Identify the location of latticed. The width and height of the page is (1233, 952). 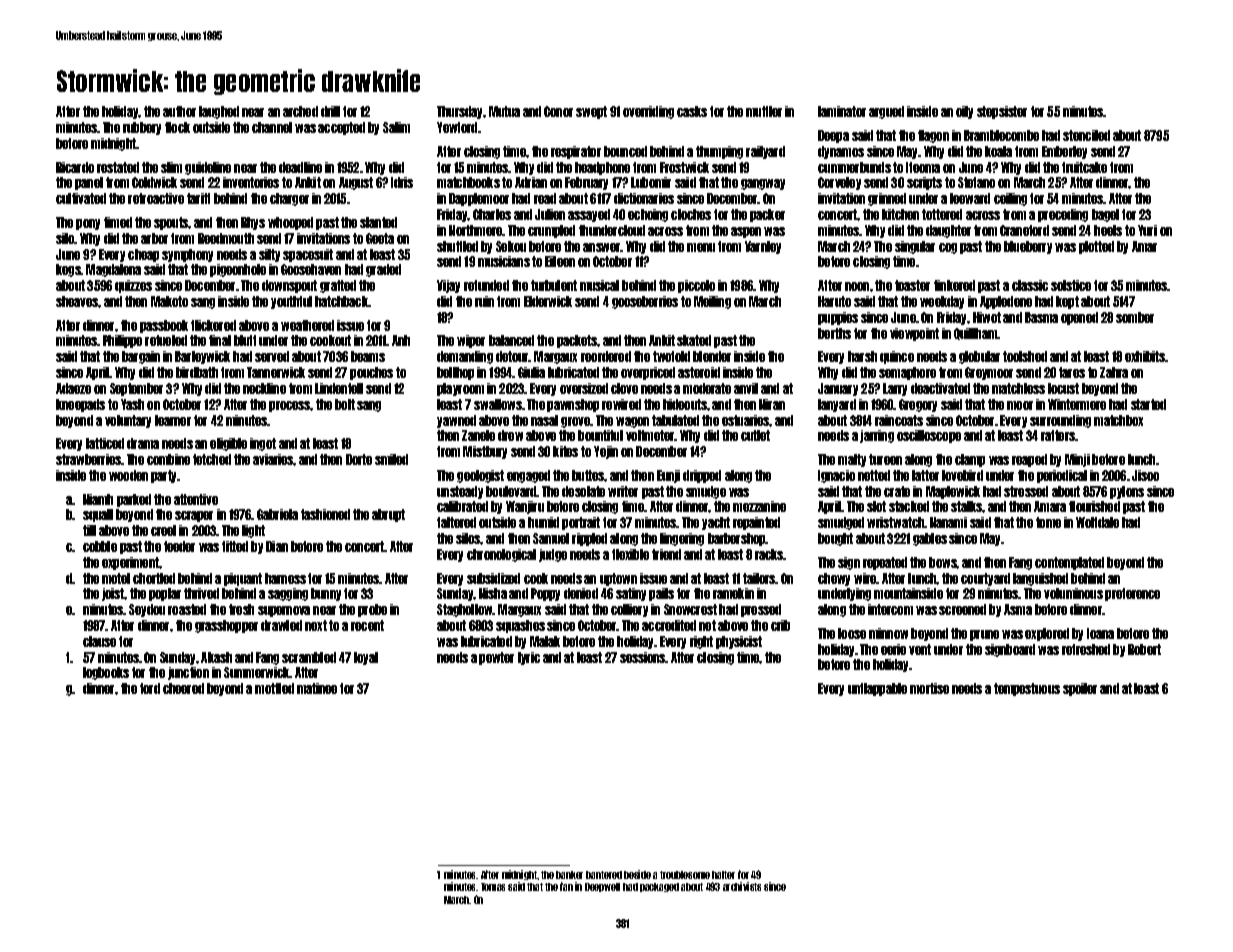
(105, 443).
